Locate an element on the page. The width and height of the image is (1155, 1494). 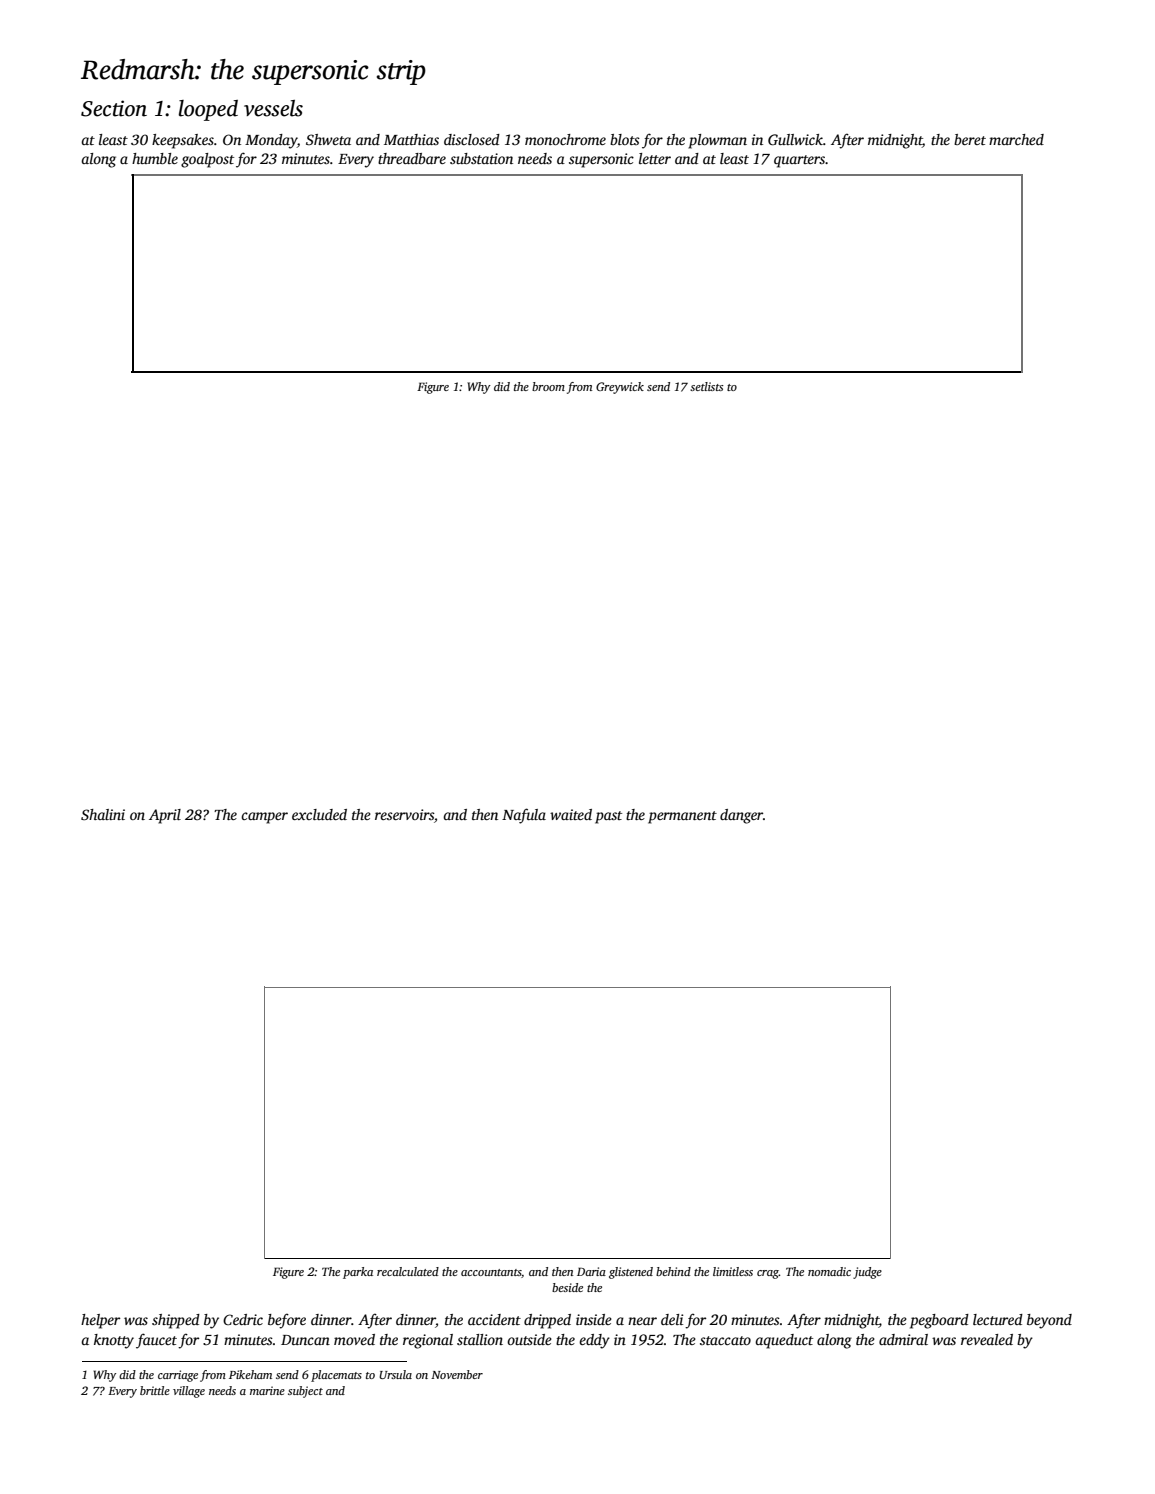
monochrome is located at coordinates (565, 139).
